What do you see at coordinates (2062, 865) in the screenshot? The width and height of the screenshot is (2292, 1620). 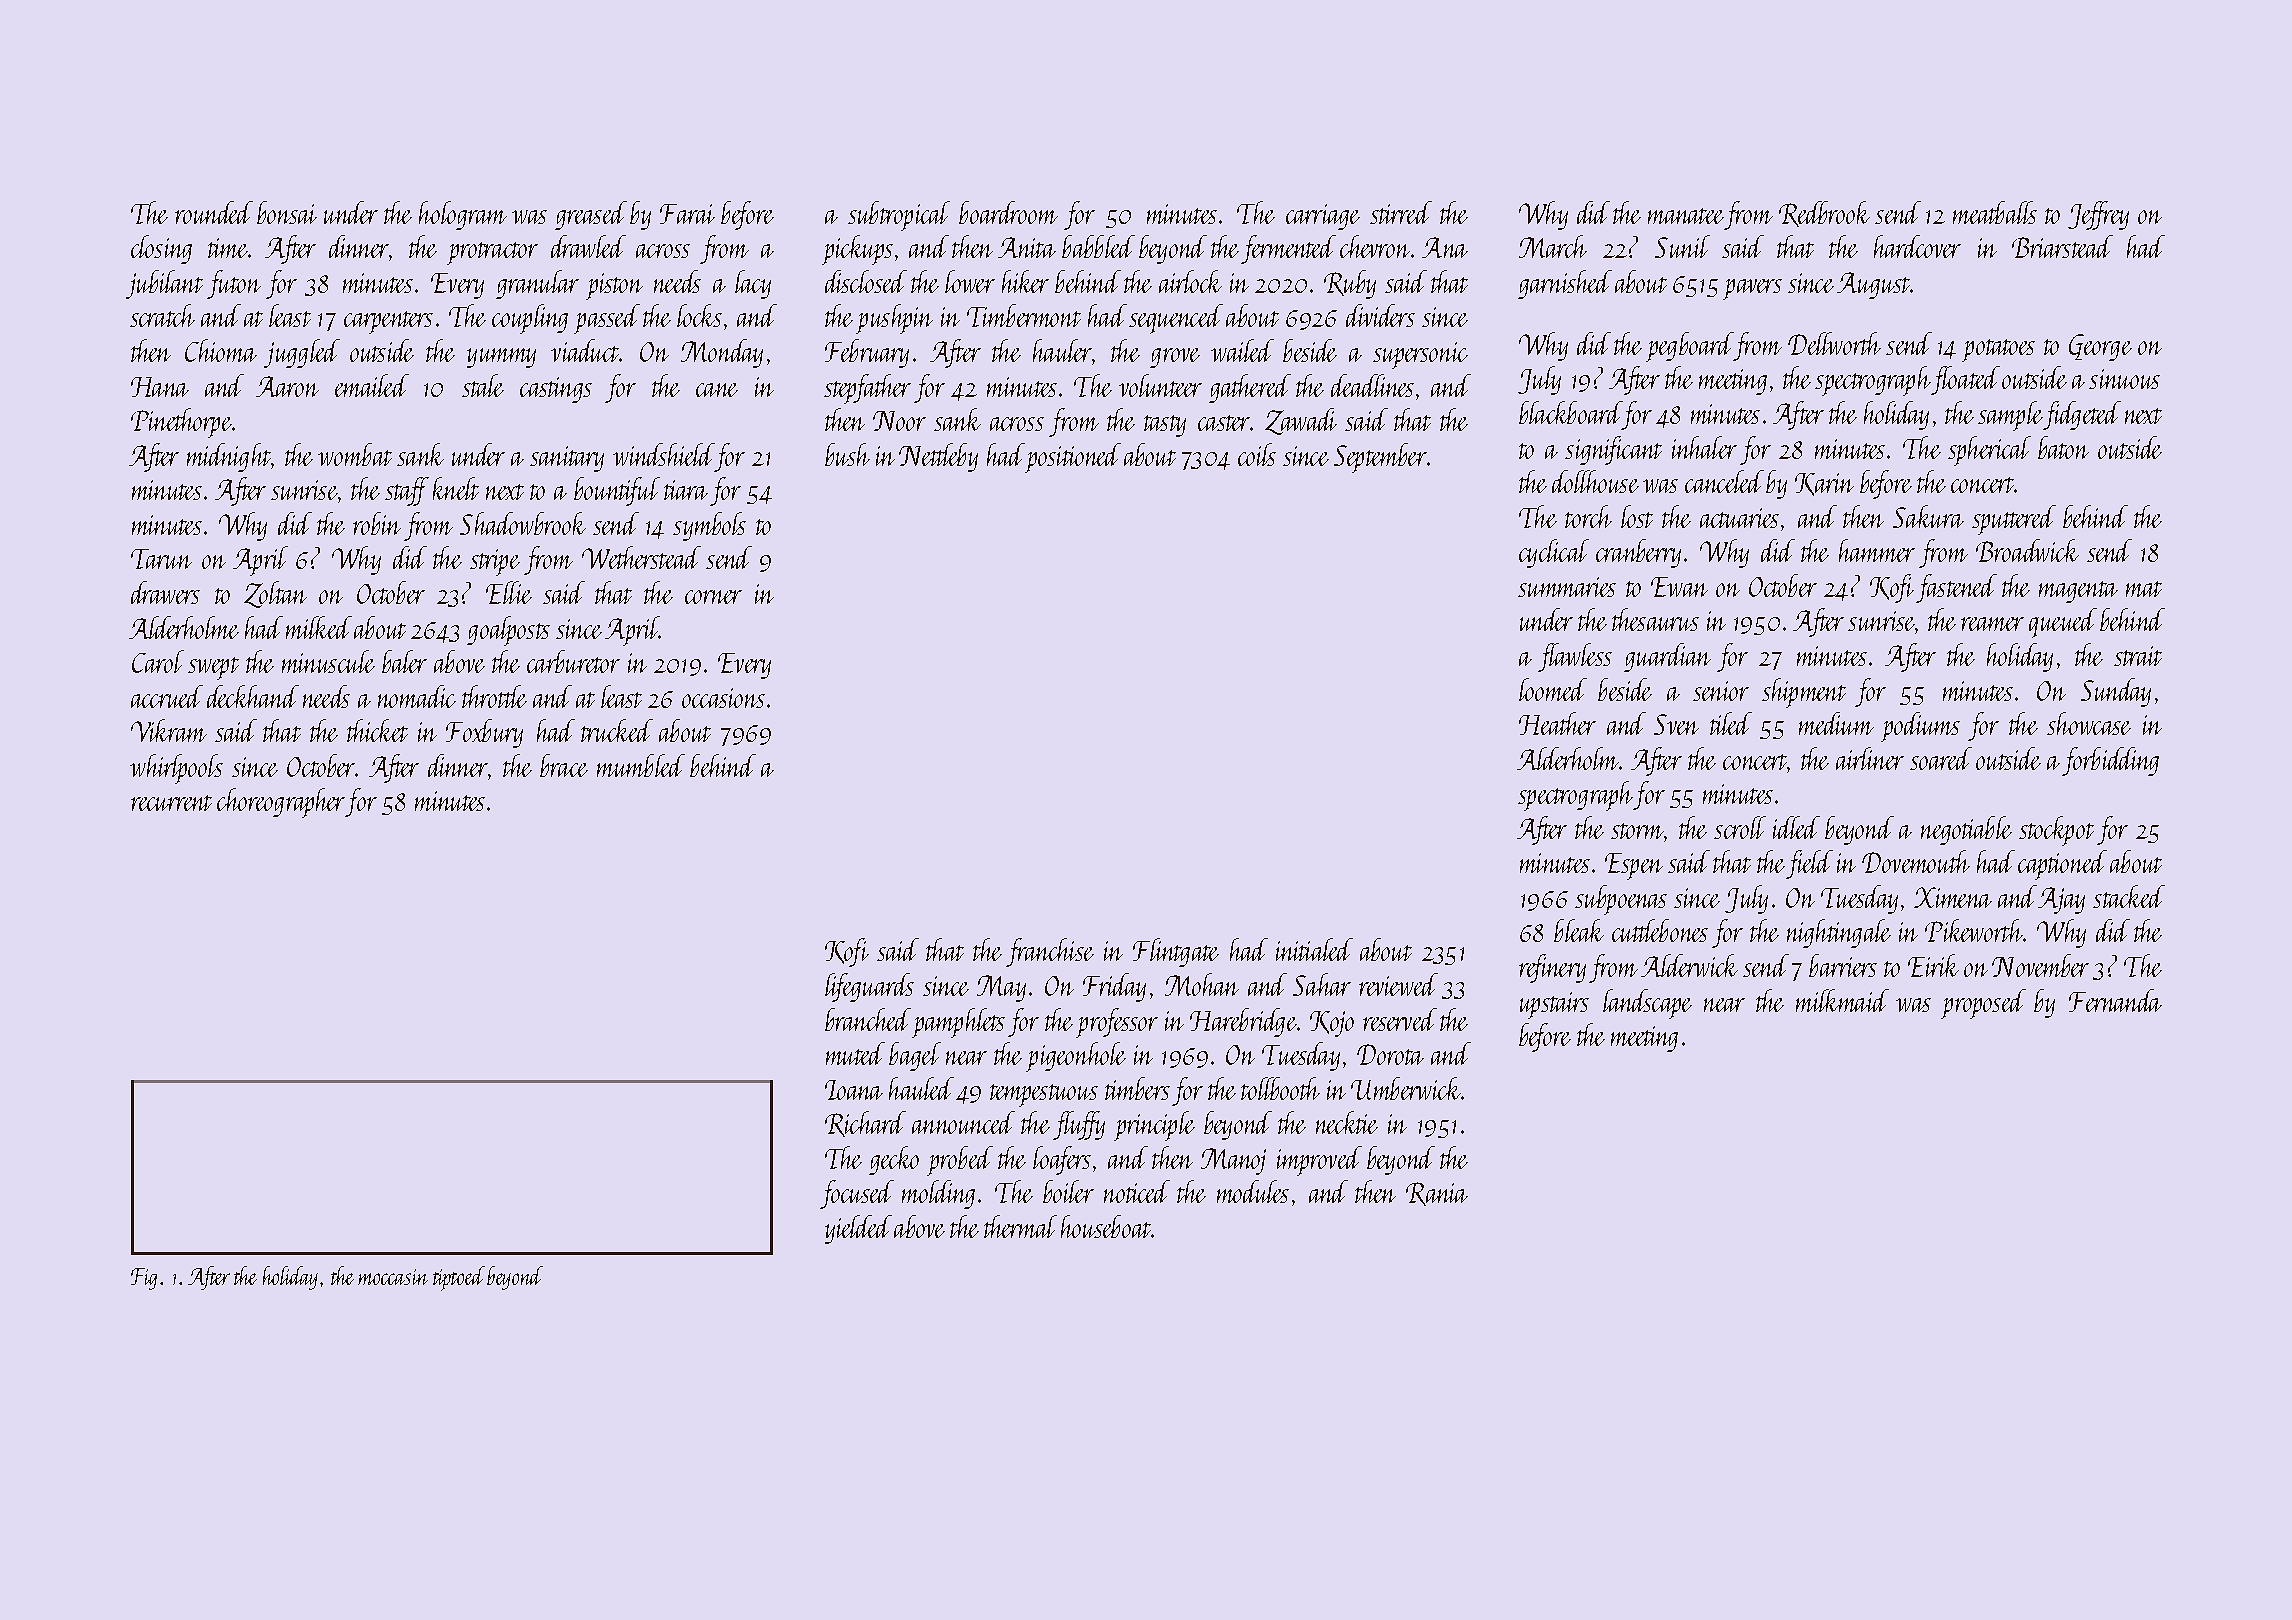 I see `captioned` at bounding box center [2062, 865].
